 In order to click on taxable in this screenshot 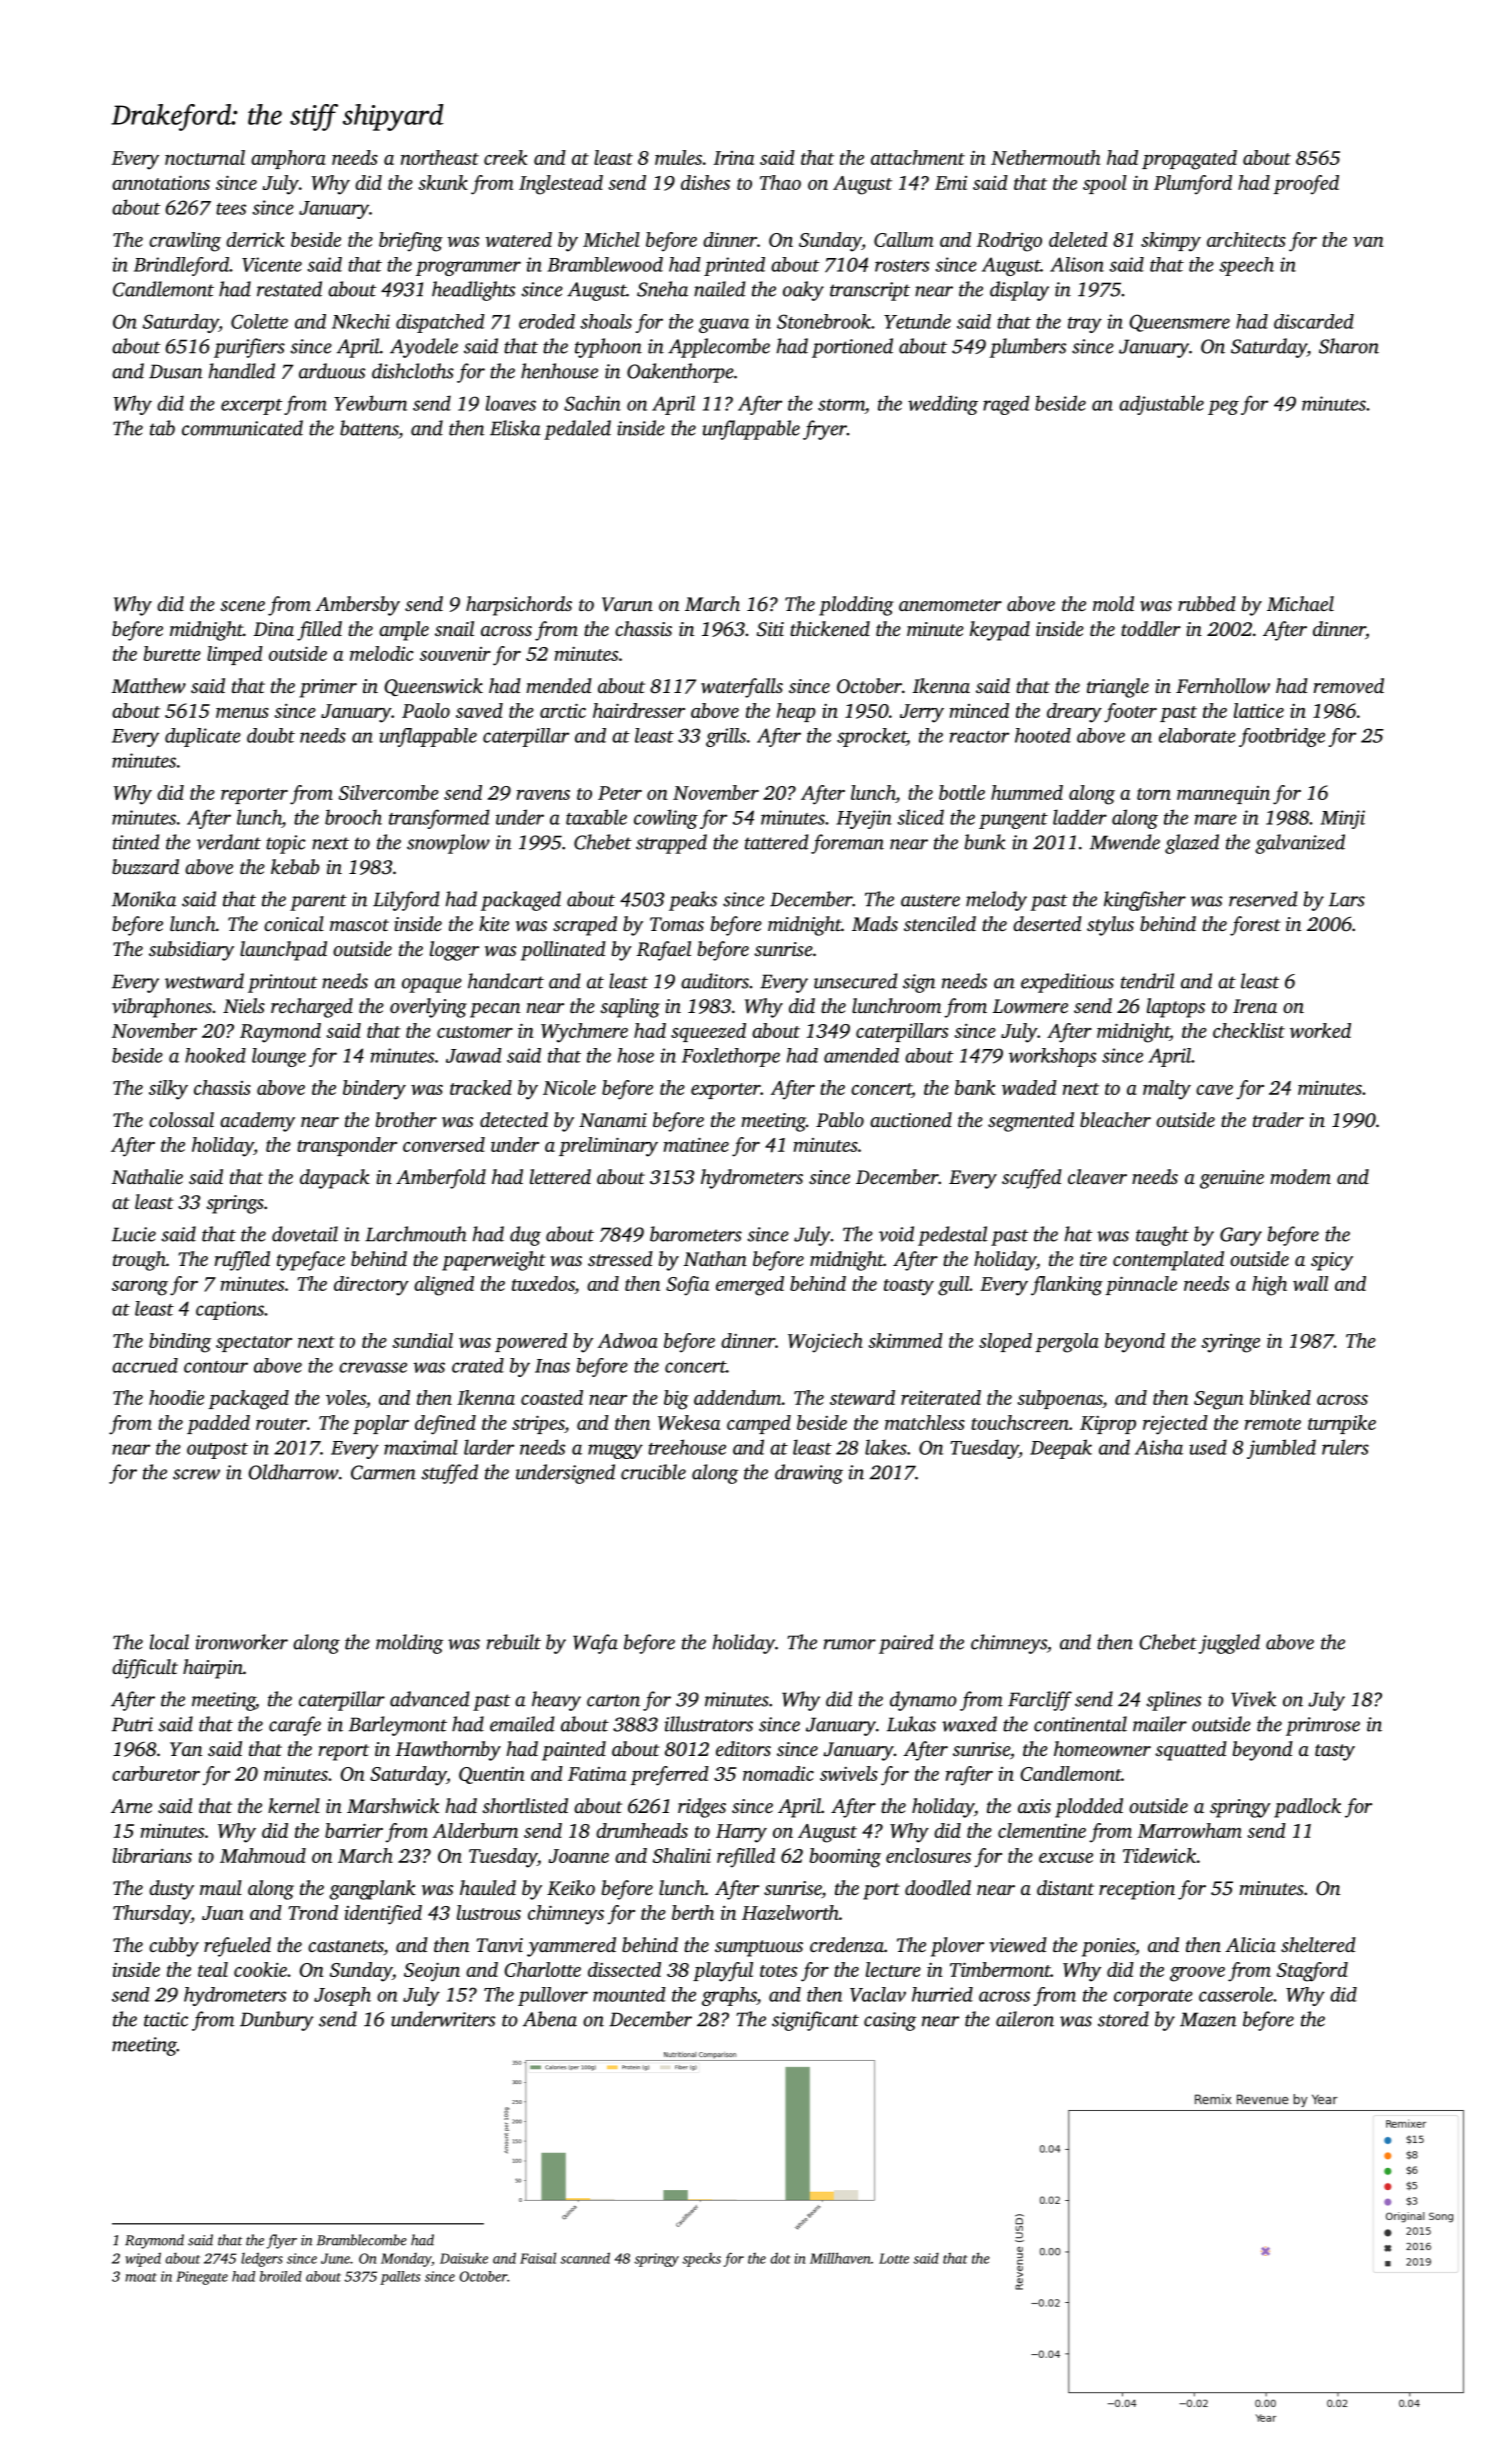, I will do `click(596, 817)`.
